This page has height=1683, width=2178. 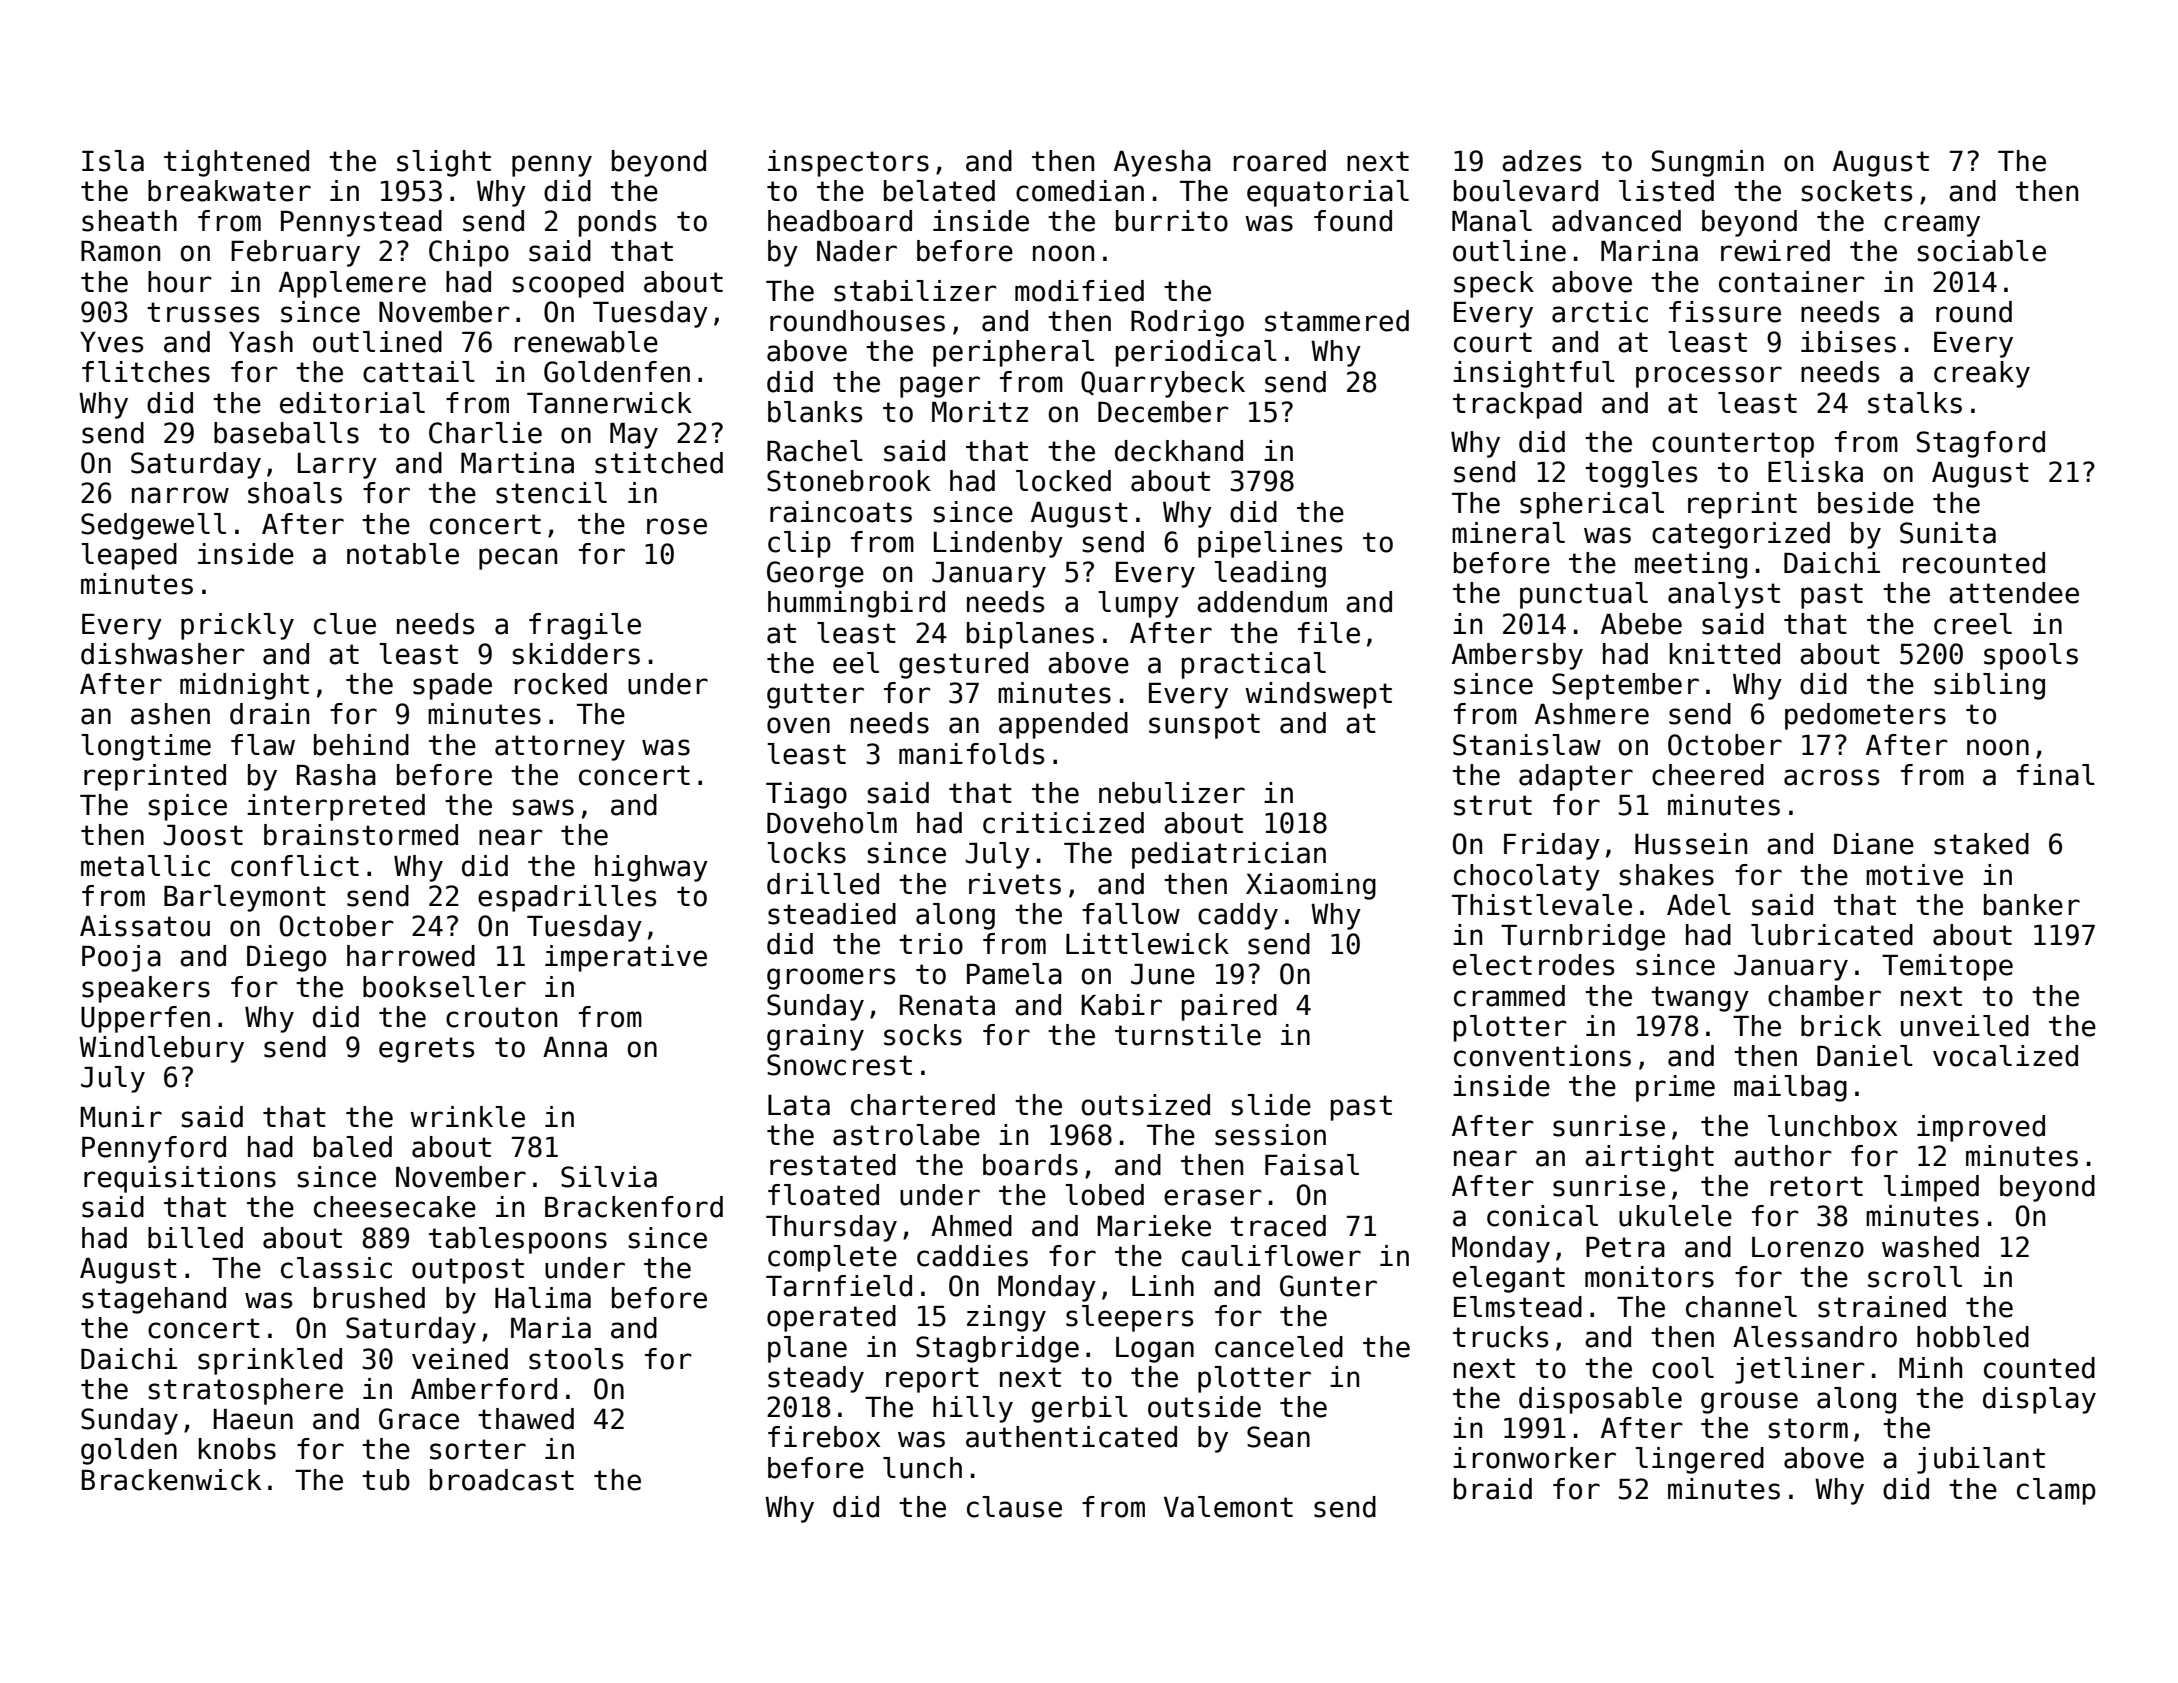 What do you see at coordinates (1584, 595) in the page?
I see `punctual` at bounding box center [1584, 595].
